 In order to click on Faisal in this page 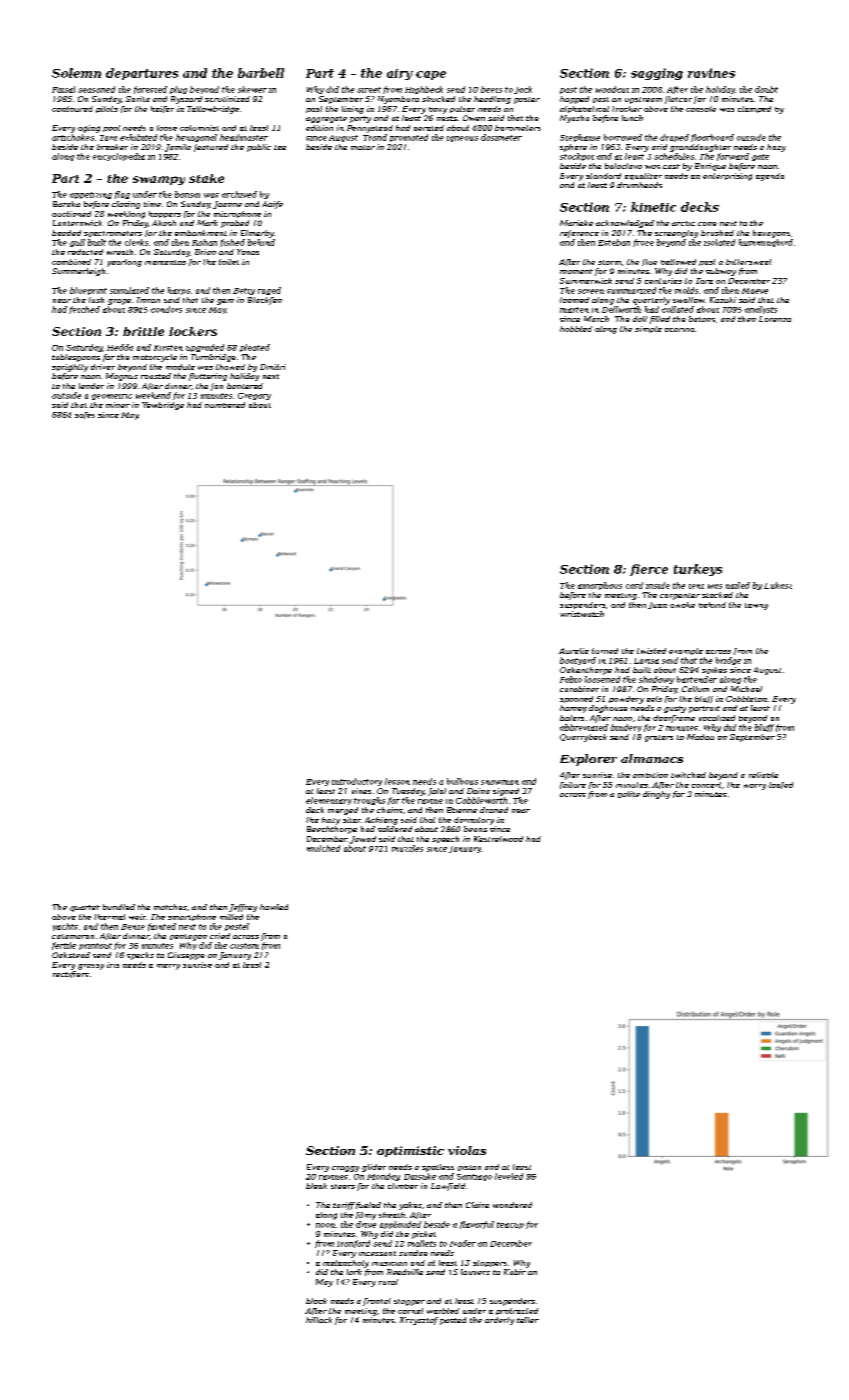, I will do `click(63, 89)`.
